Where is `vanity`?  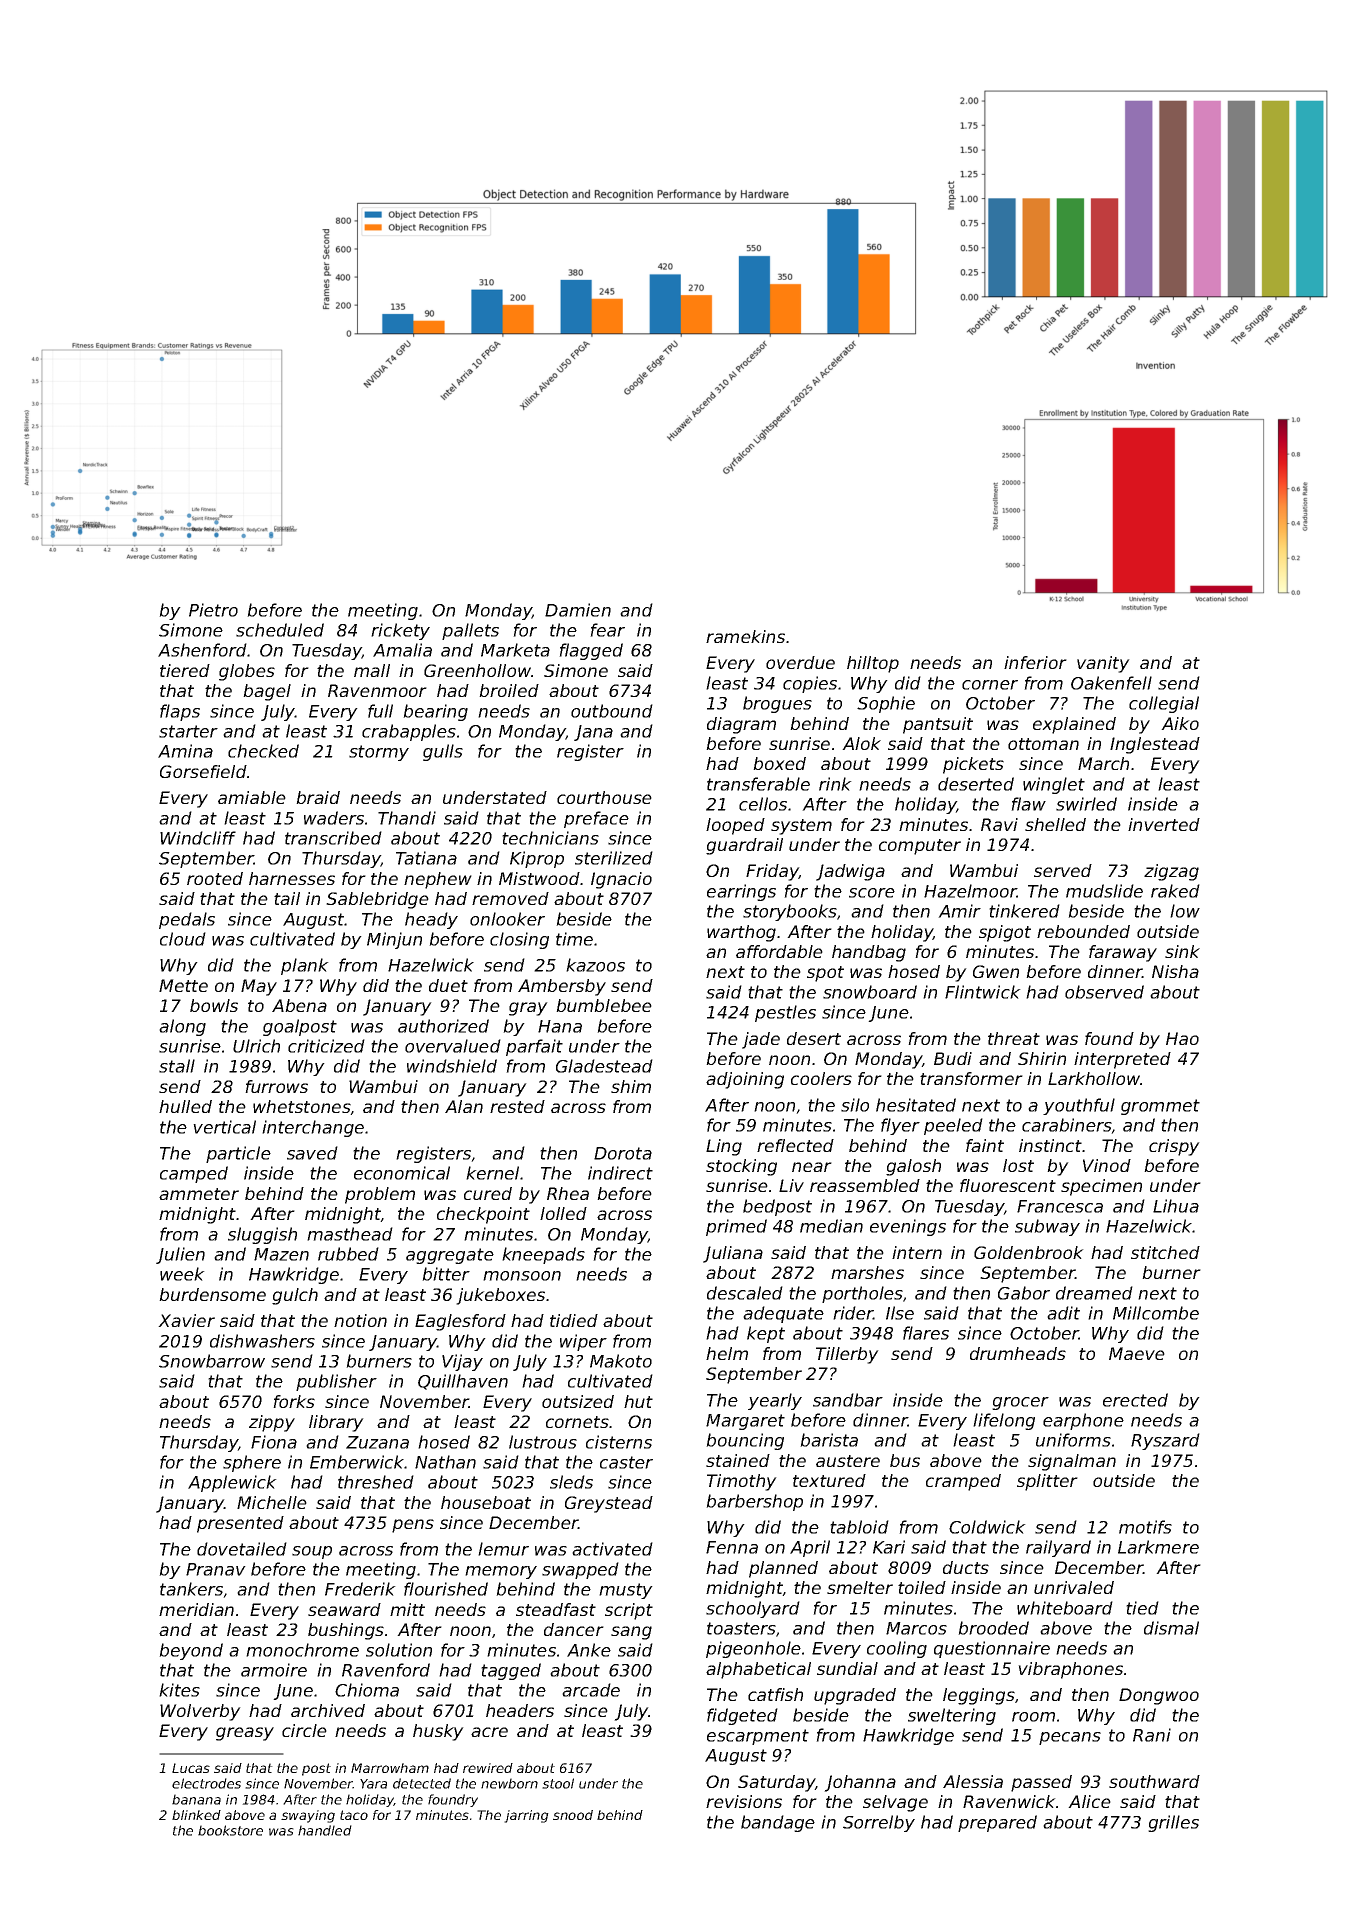 vanity is located at coordinates (1103, 664).
